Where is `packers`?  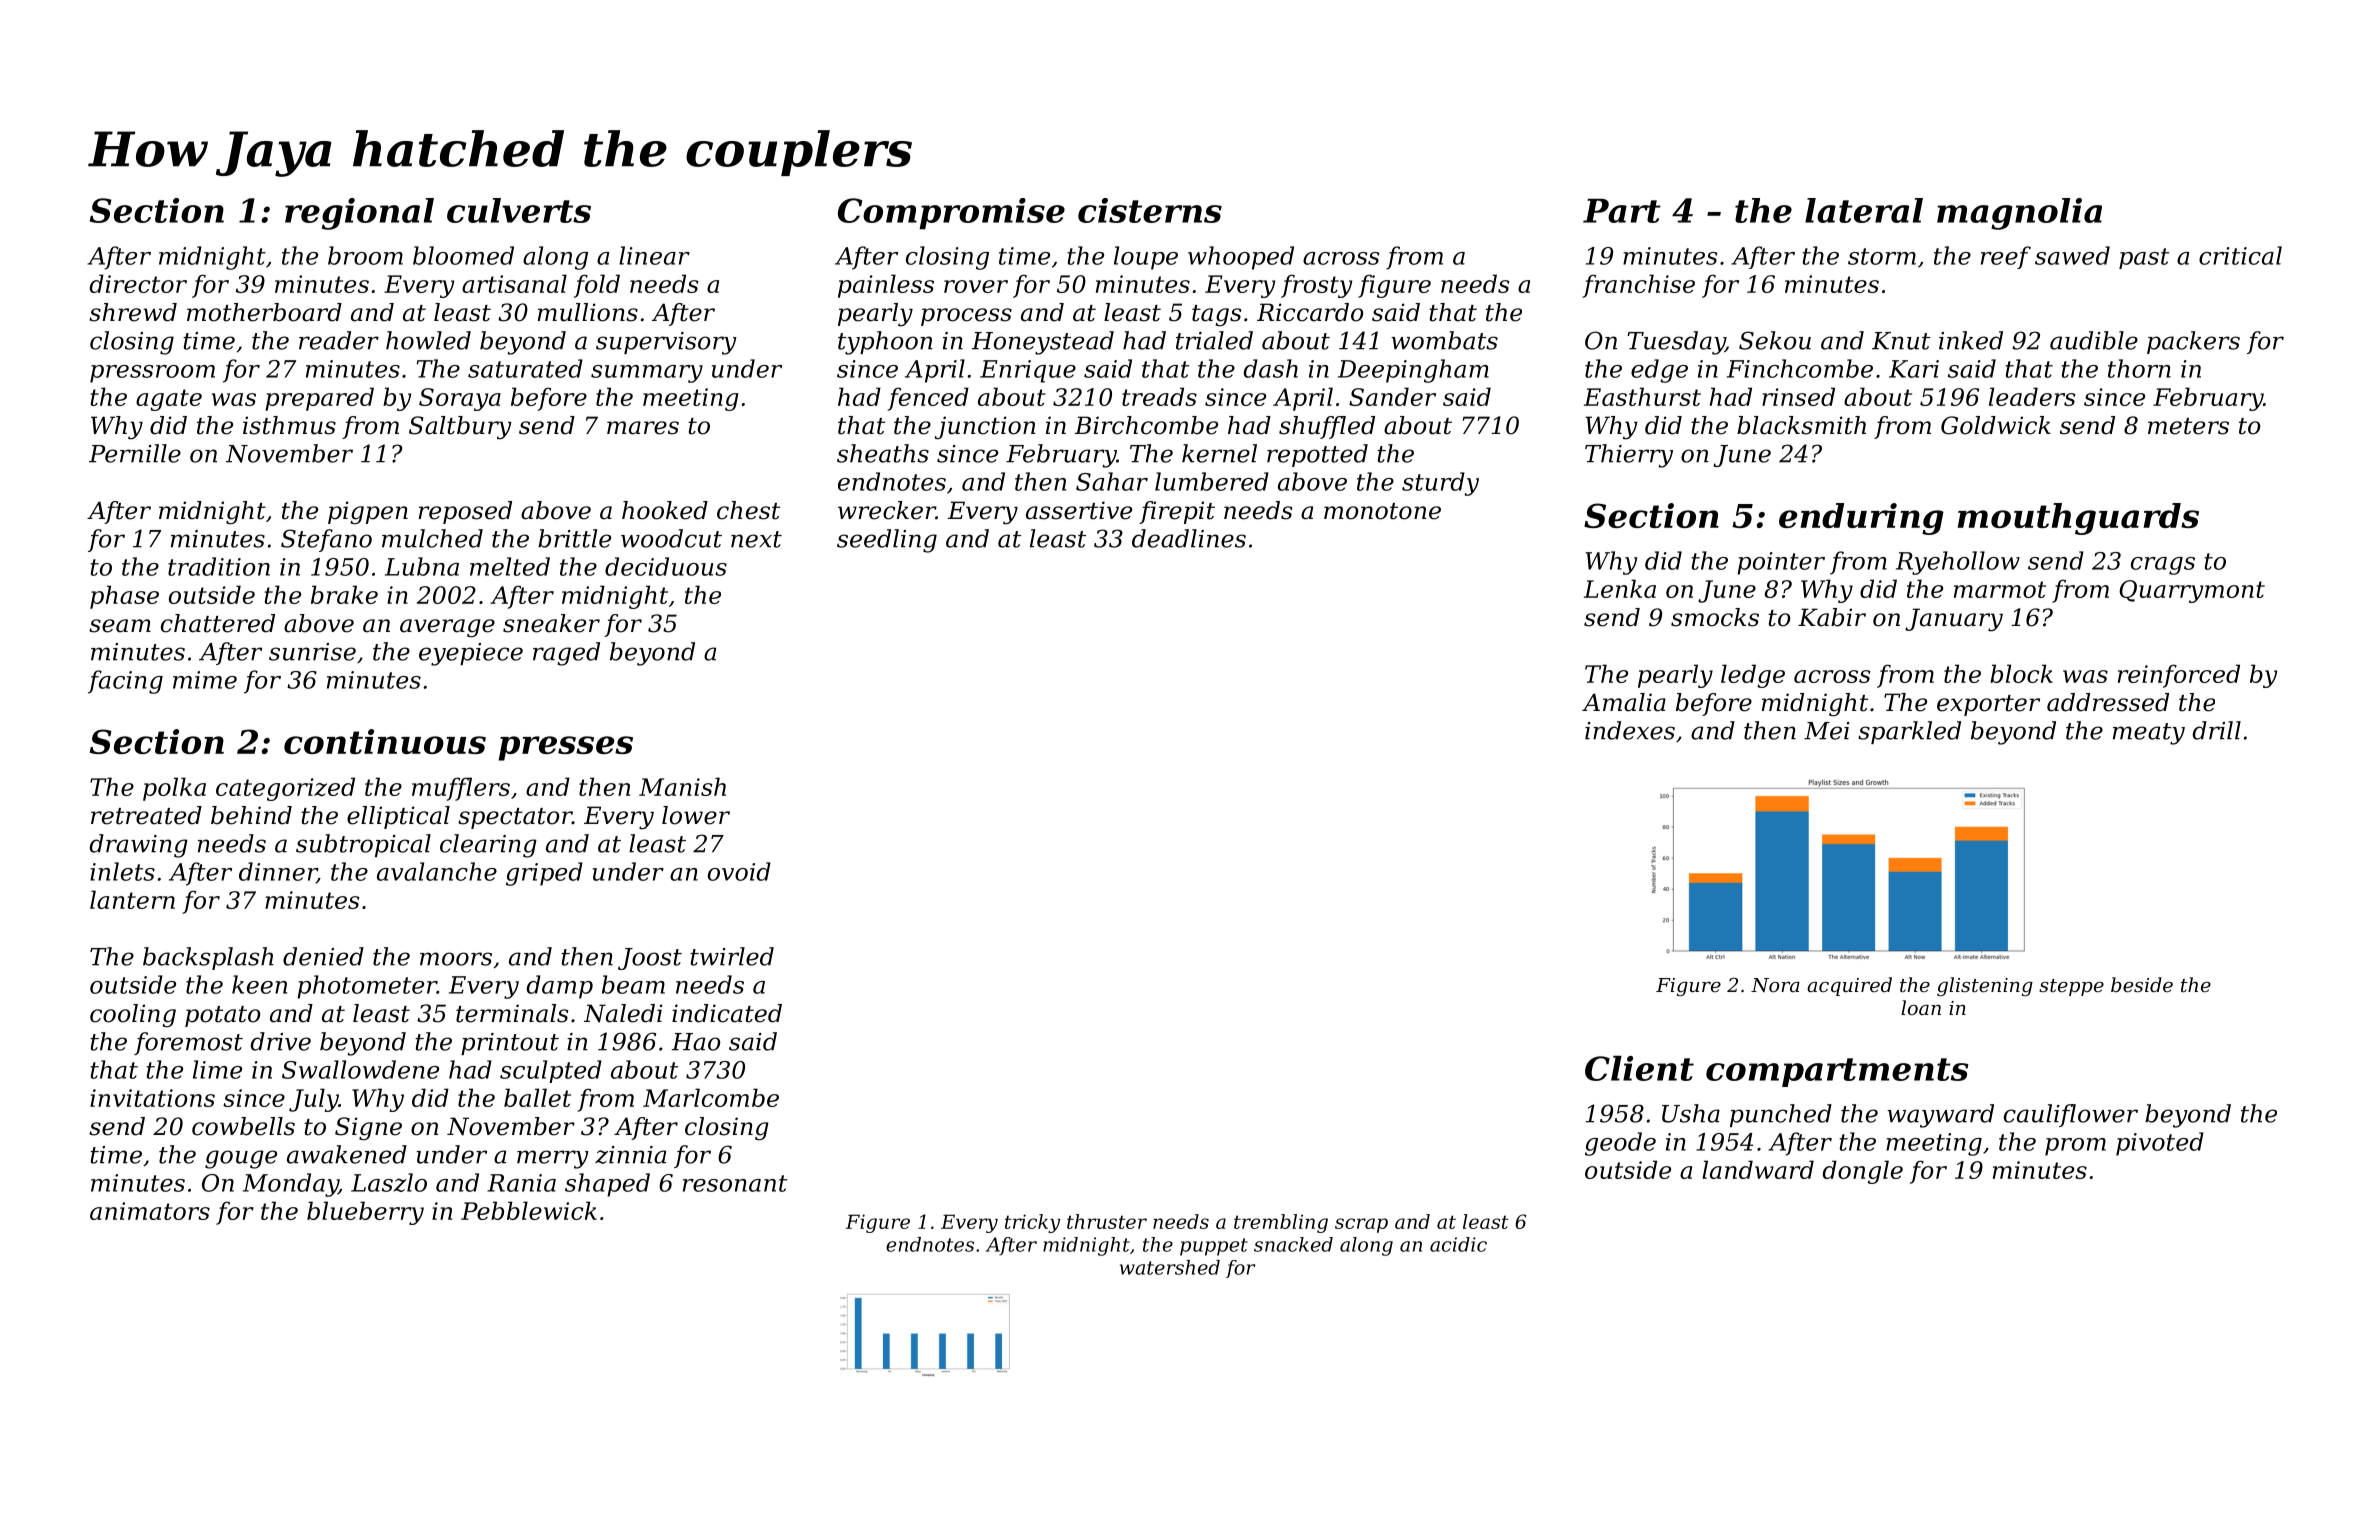 packers is located at coordinates (2193, 342).
